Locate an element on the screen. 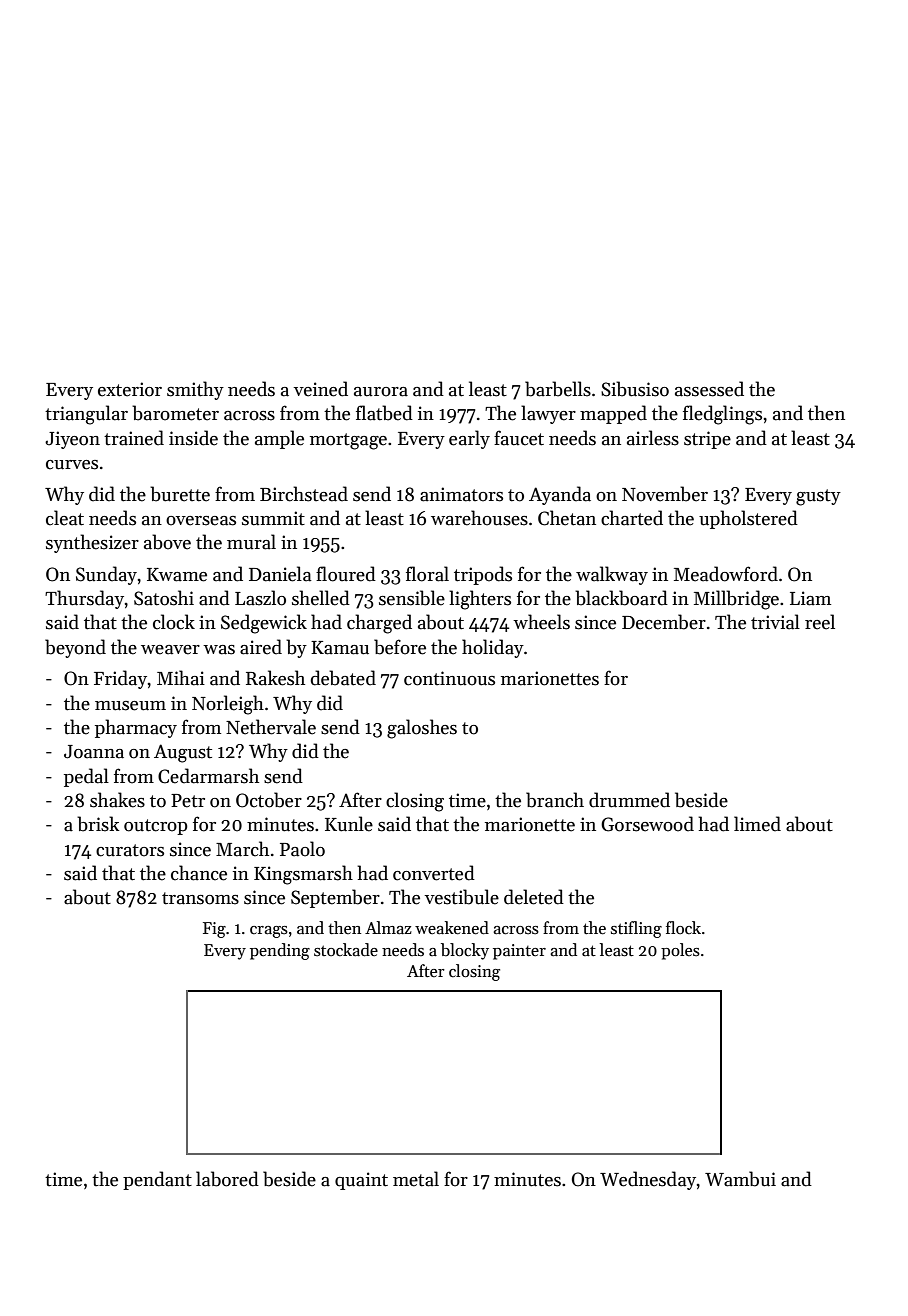 Image resolution: width=908 pixels, height=1316 pixels. exterior is located at coordinates (130, 389).
